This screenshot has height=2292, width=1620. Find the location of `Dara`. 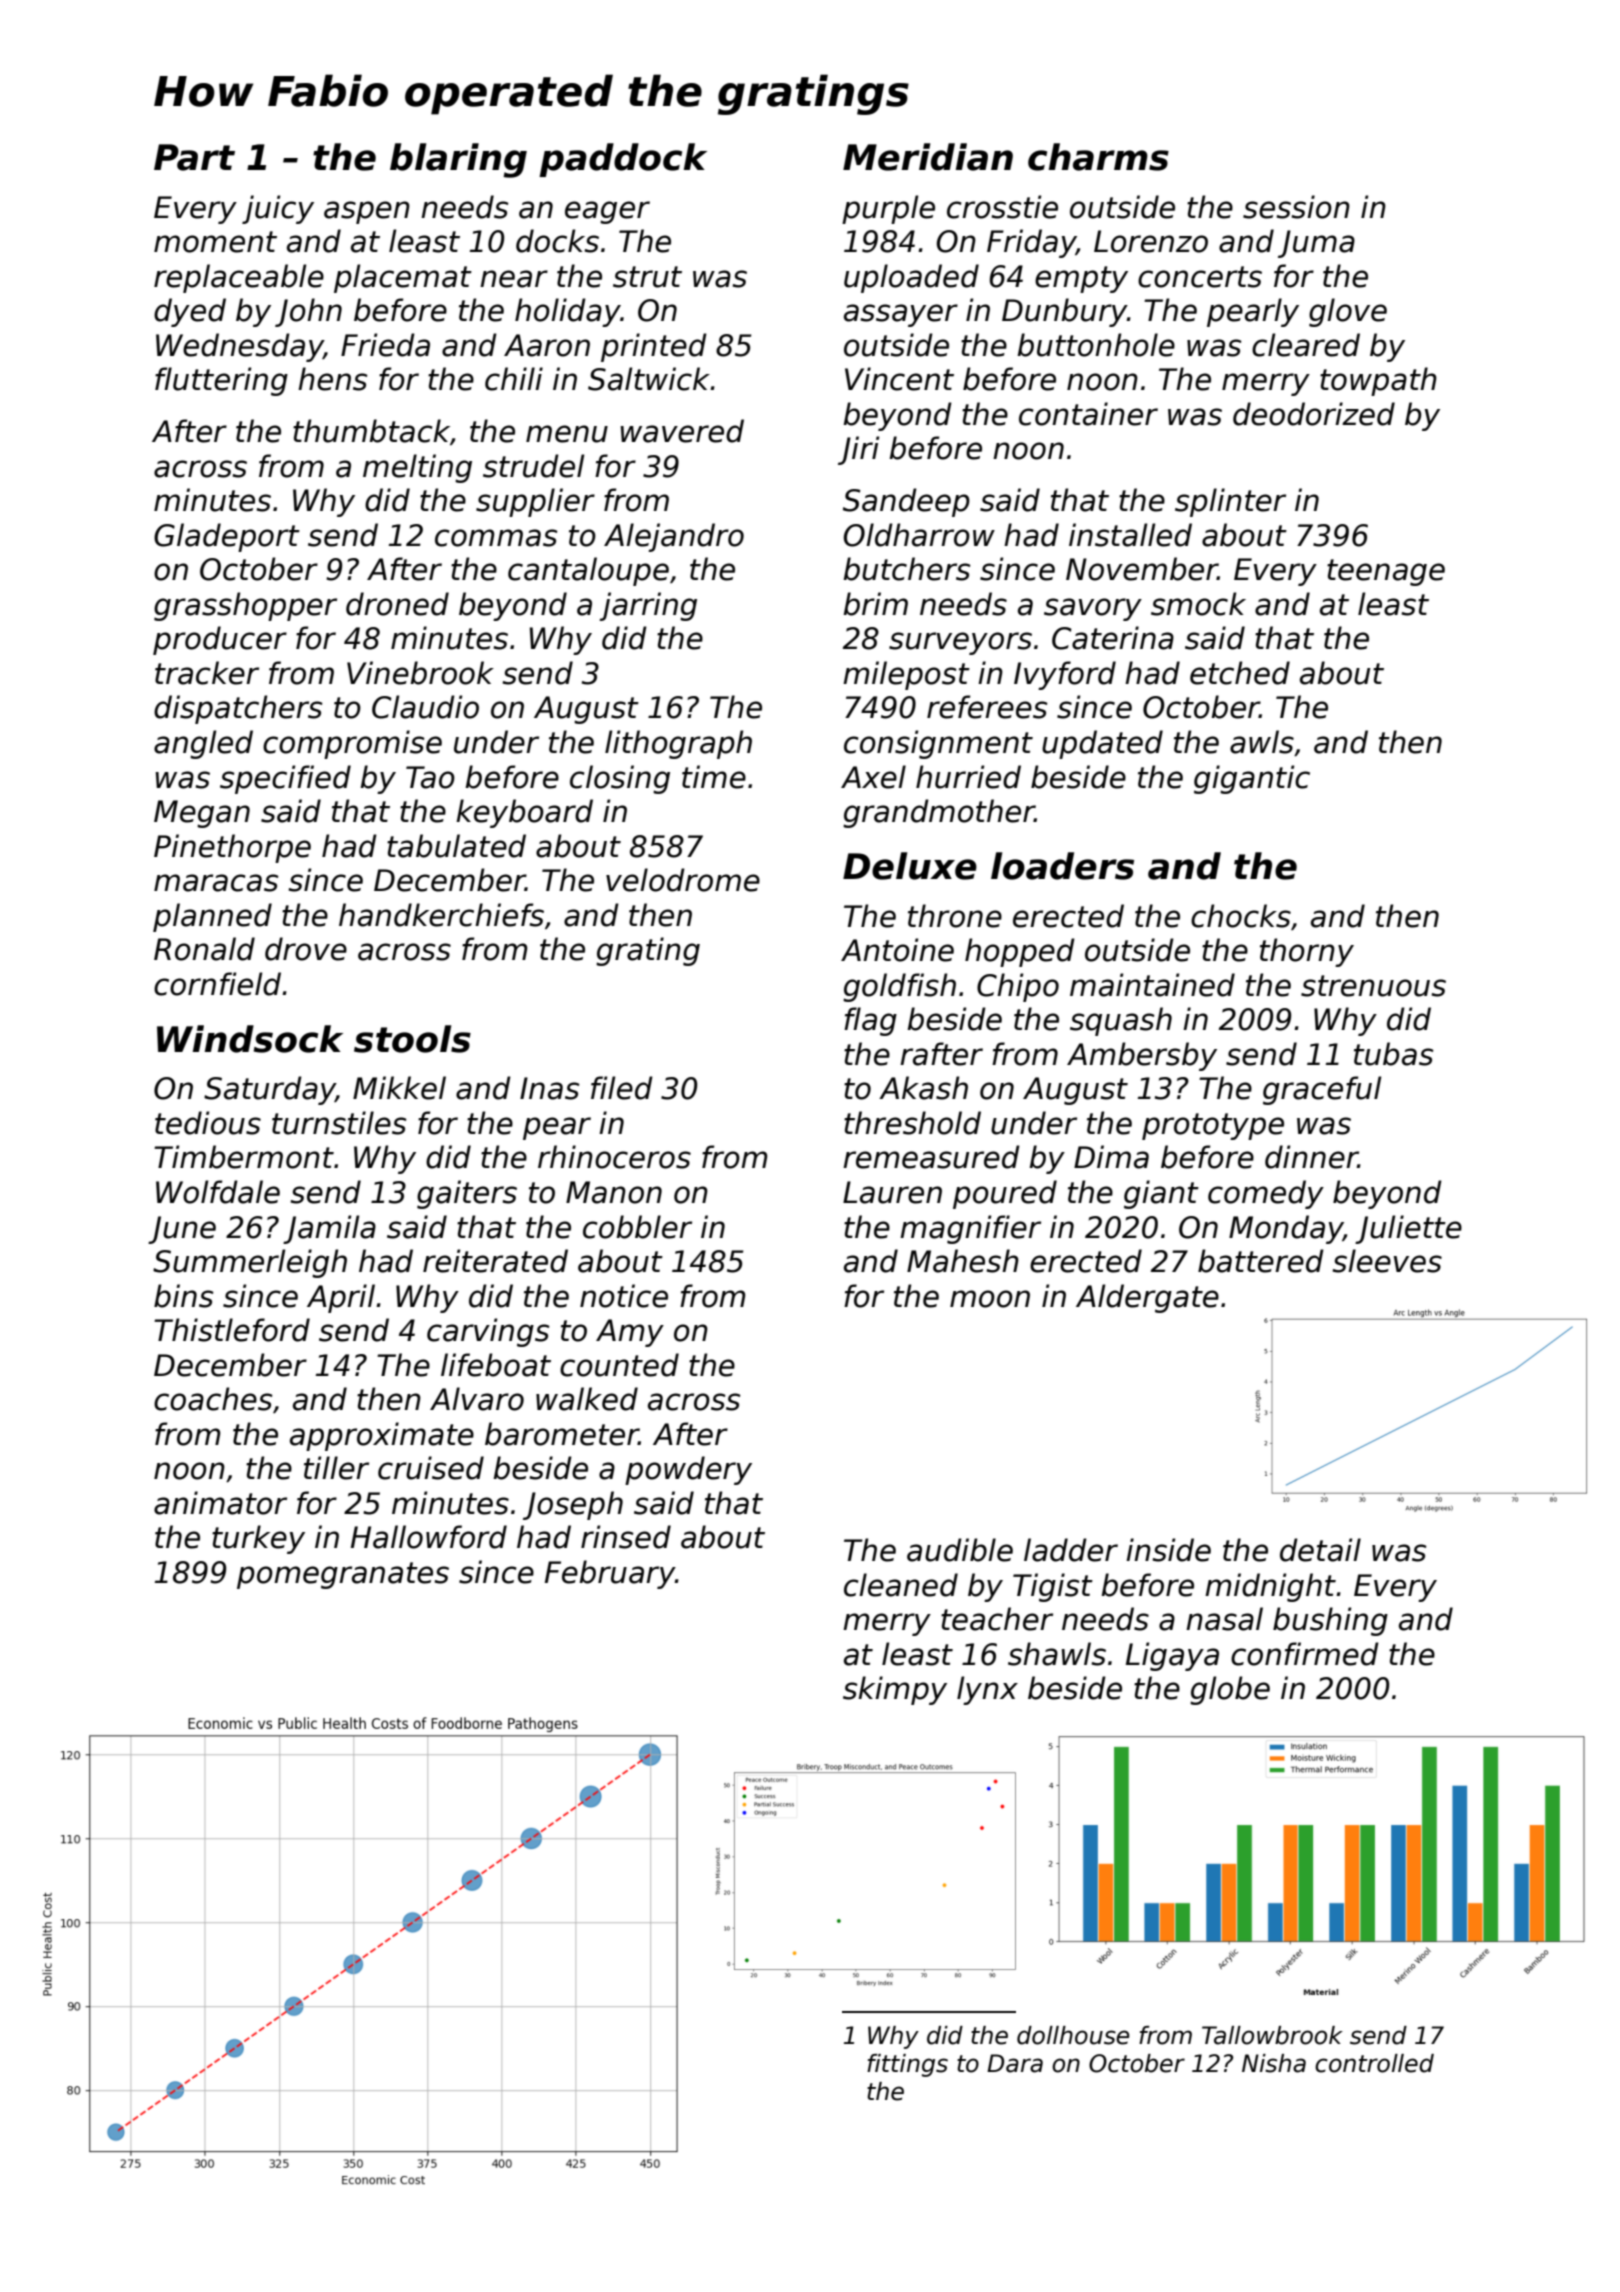

Dara is located at coordinates (1015, 2063).
